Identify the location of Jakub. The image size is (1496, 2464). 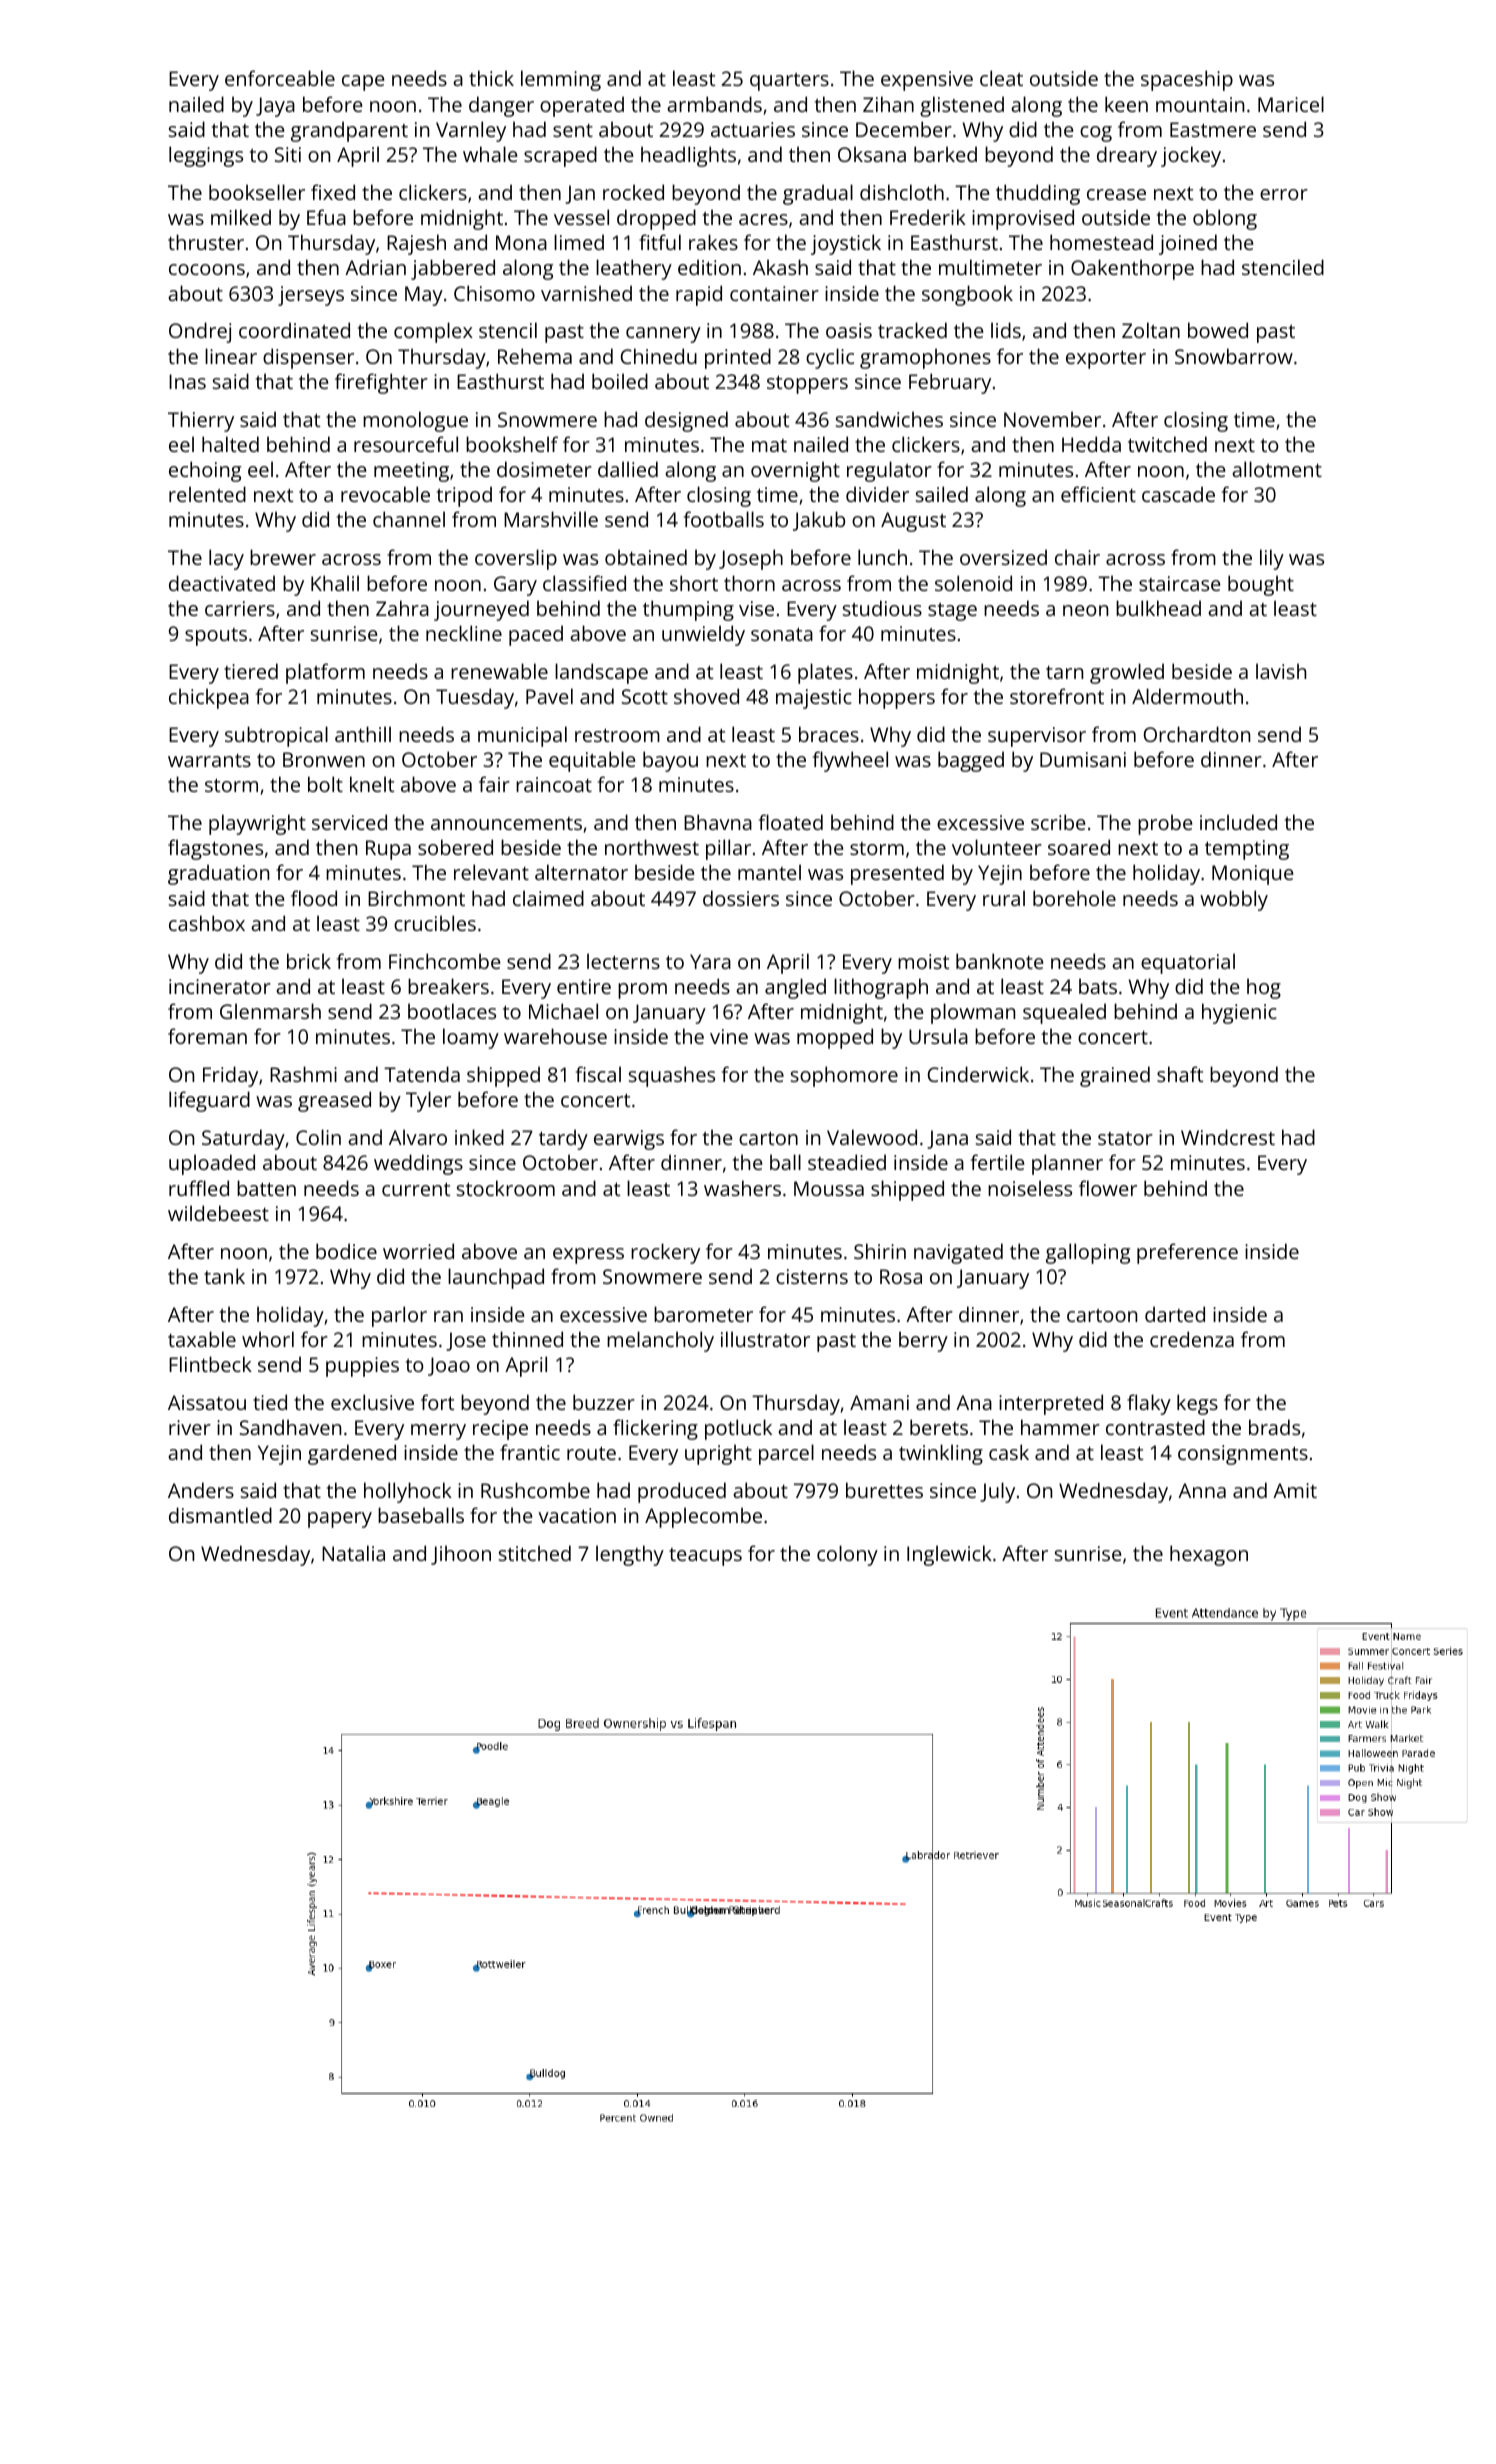
(819, 521).
